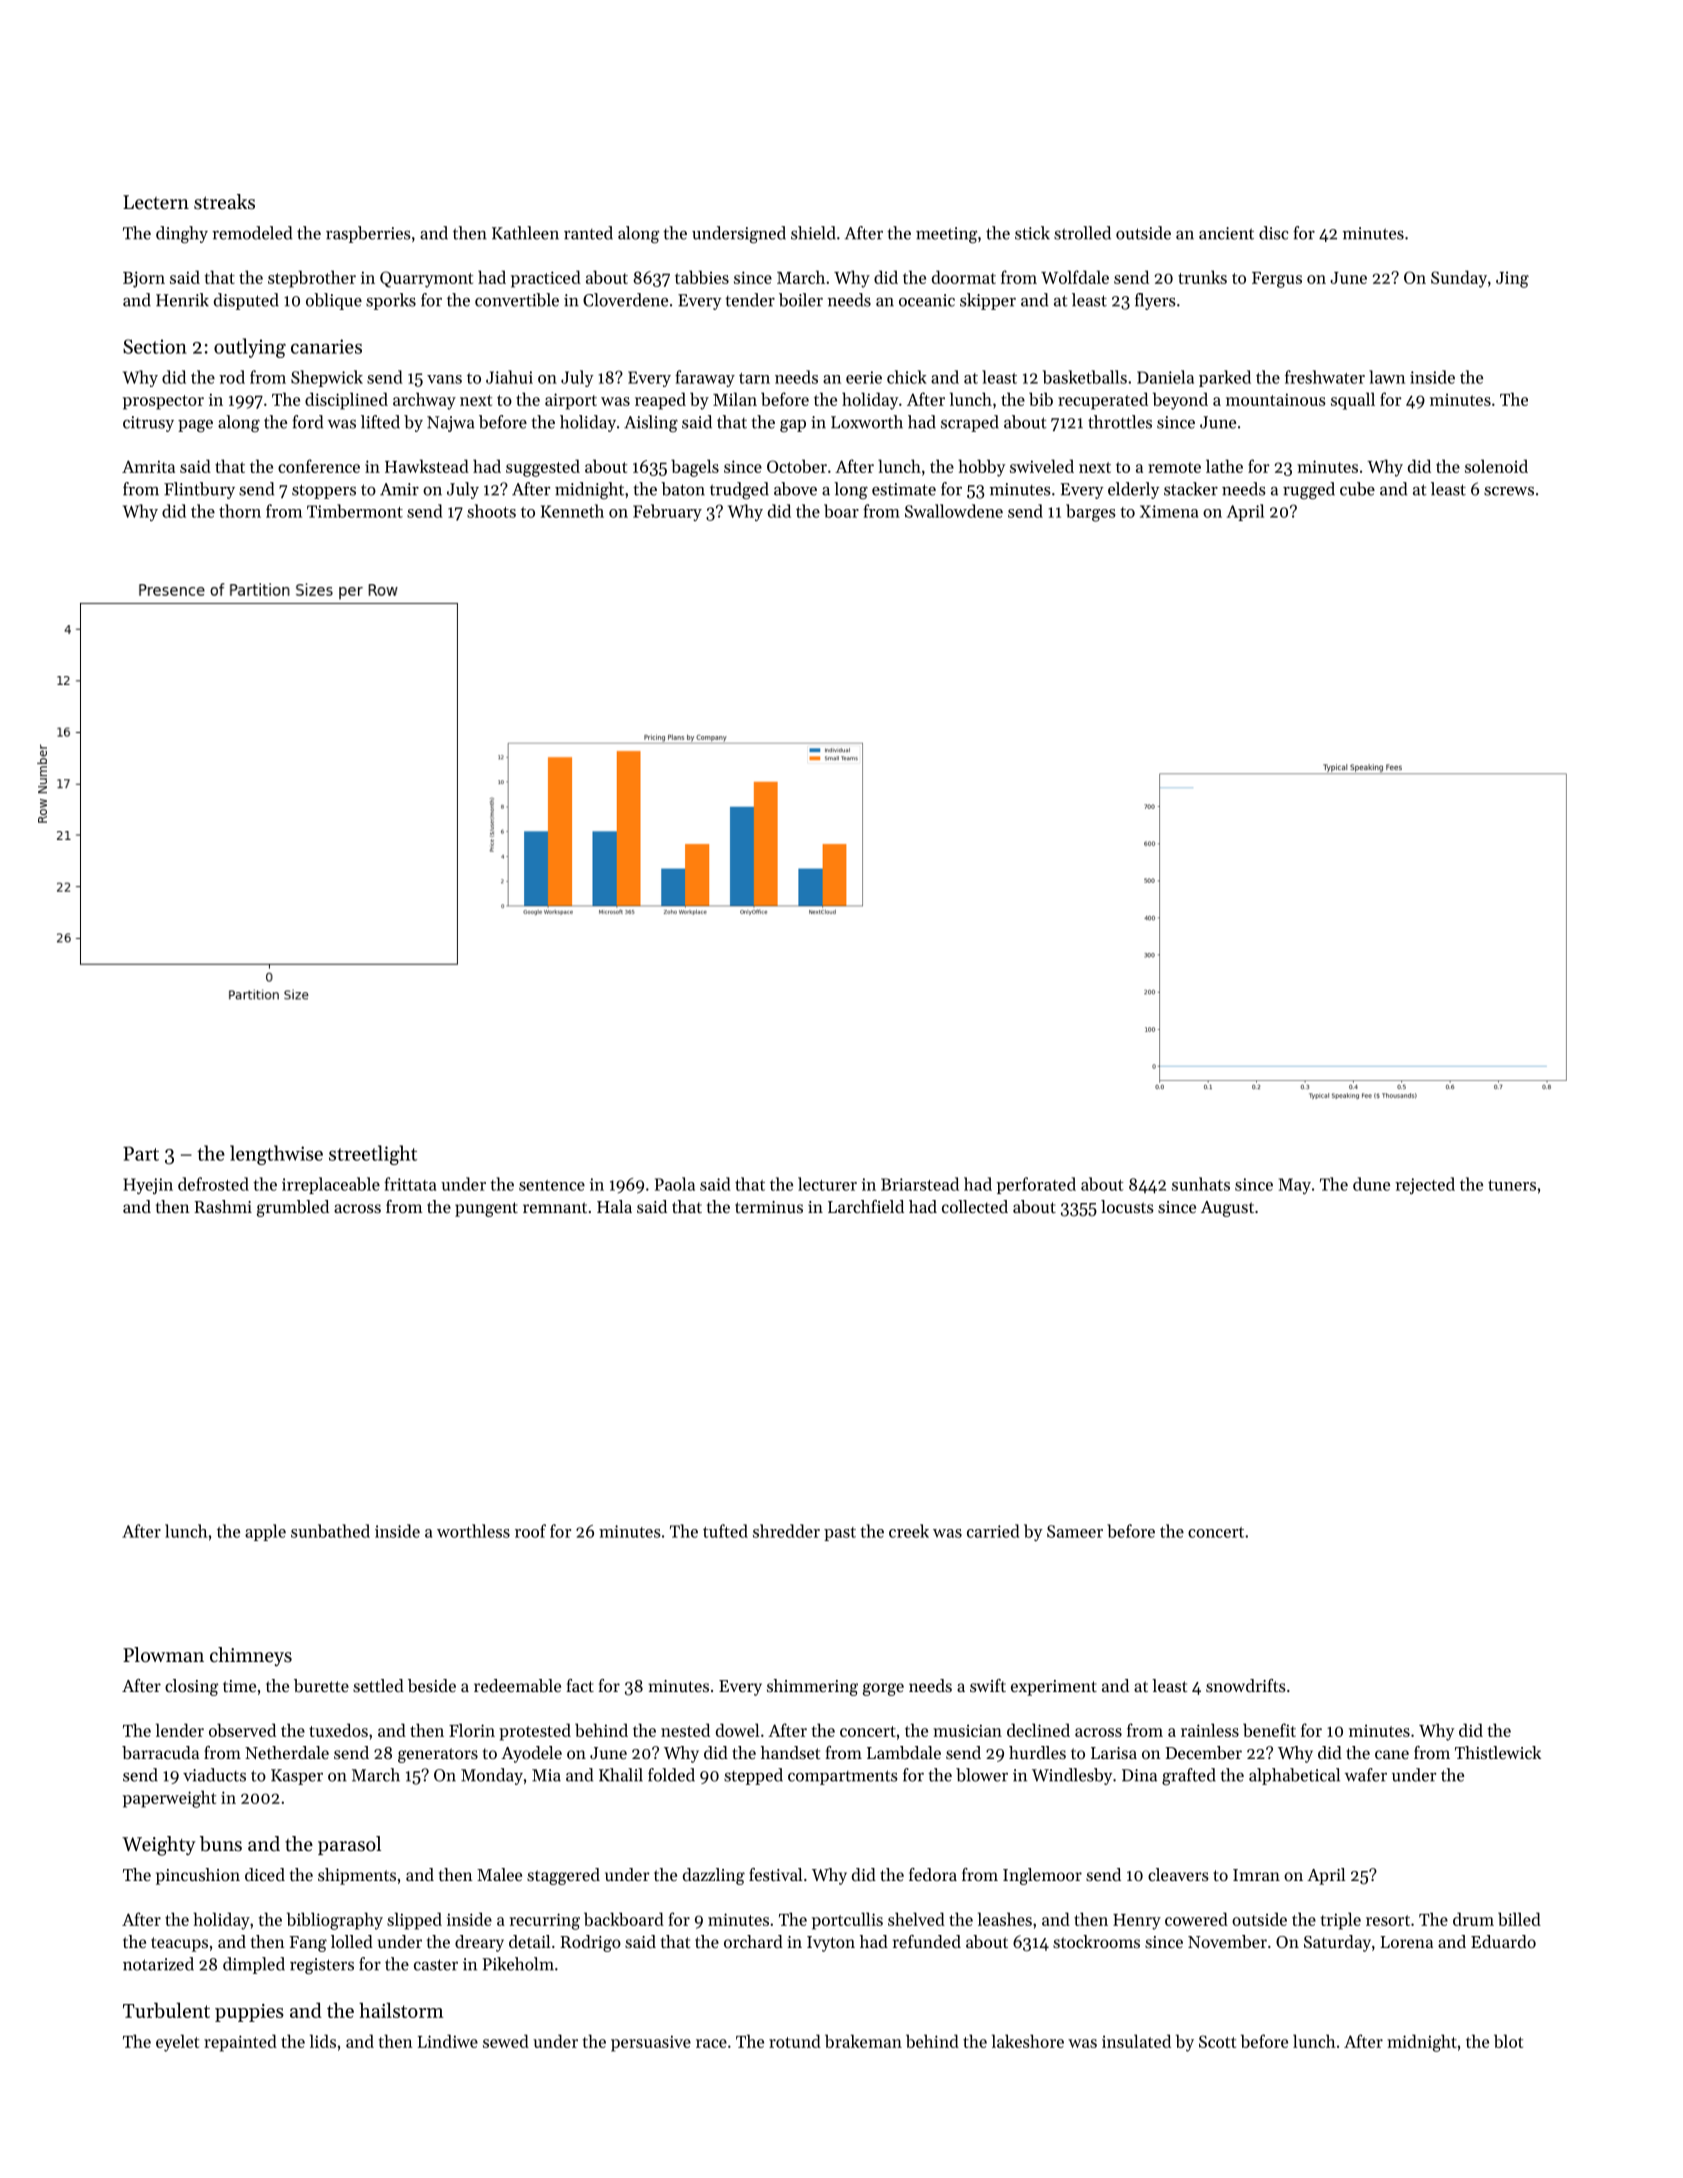 This screenshot has width=1683, height=2178. What do you see at coordinates (866, 1206) in the screenshot?
I see `Larchfield` at bounding box center [866, 1206].
